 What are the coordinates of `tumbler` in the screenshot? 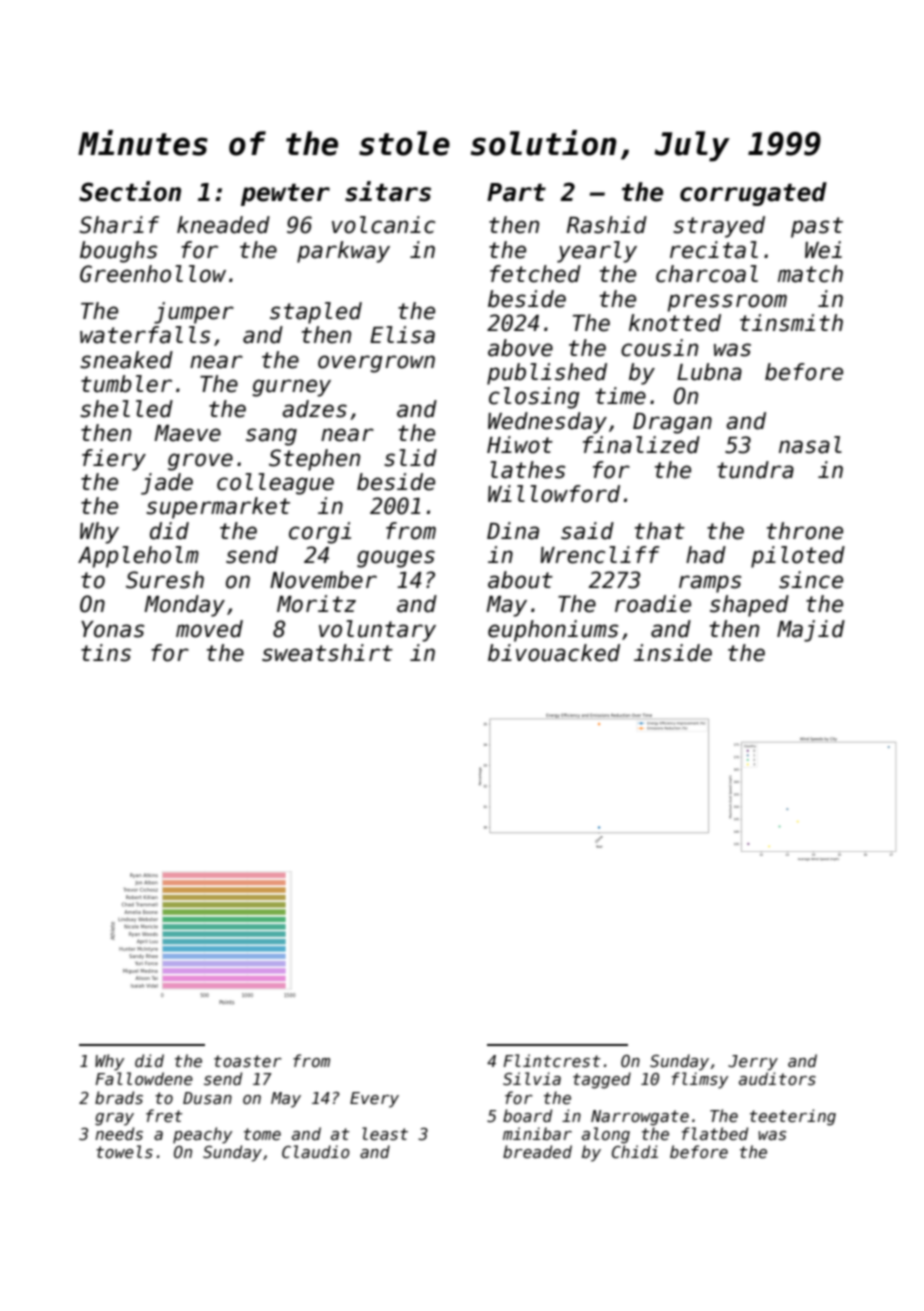 It's located at (126, 384).
